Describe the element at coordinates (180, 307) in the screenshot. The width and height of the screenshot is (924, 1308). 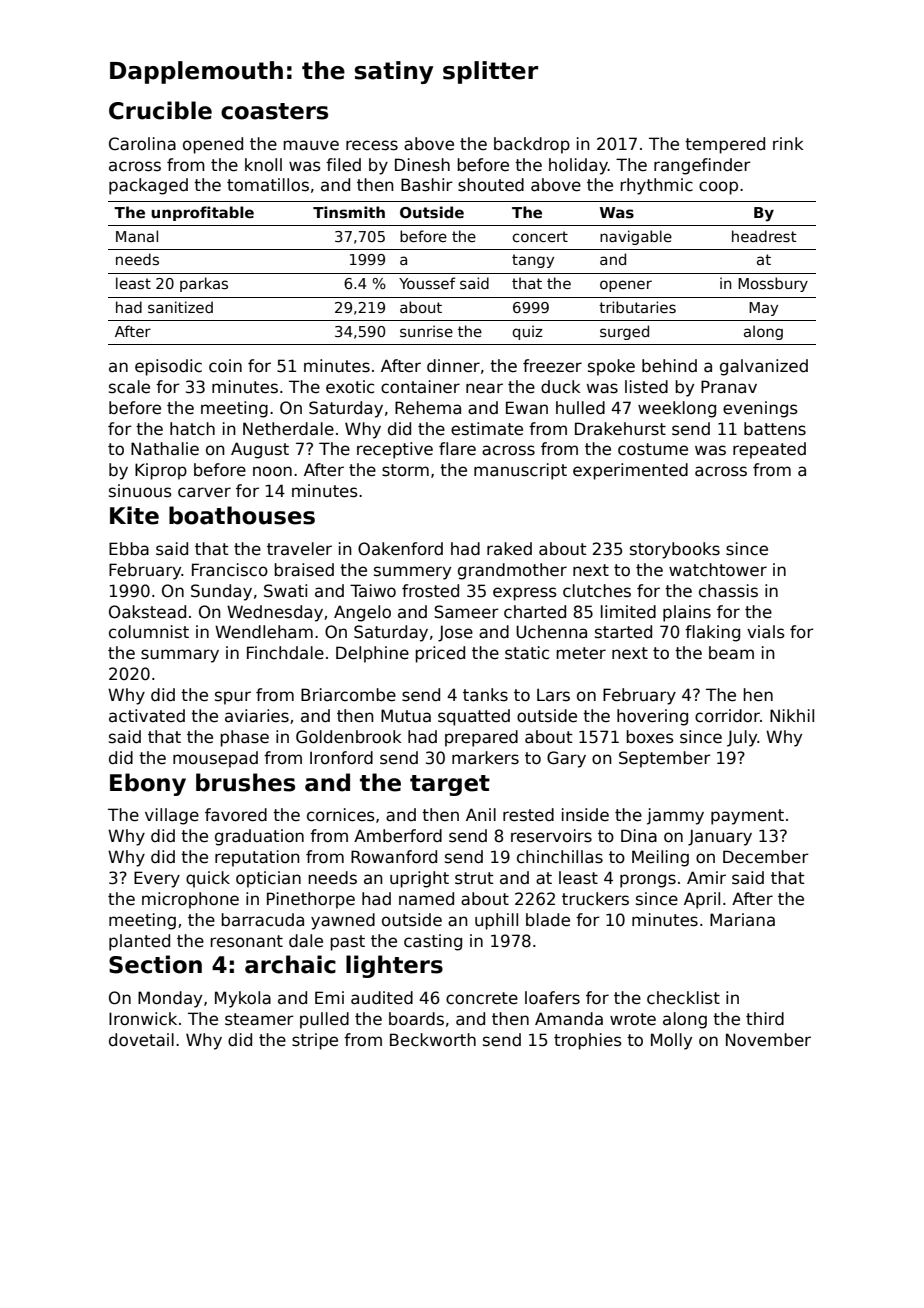
I see `sanitized` at that location.
